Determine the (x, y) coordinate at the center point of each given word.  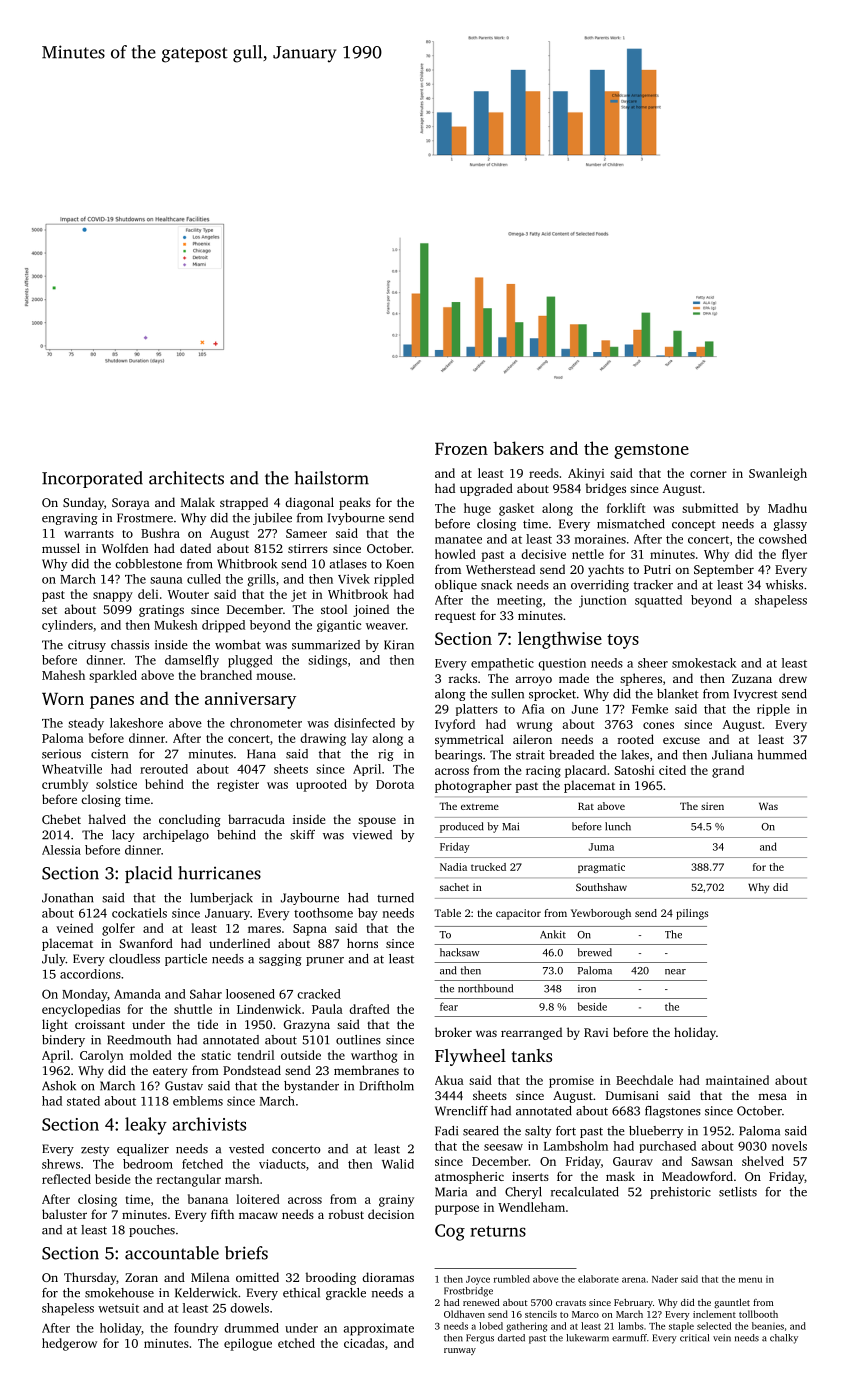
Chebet (61, 819)
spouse (377, 822)
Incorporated (92, 479)
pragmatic (601, 868)
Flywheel (470, 1057)
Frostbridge (468, 1292)
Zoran (141, 1277)
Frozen (461, 449)
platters (477, 710)
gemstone (651, 451)
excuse (681, 740)
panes (112, 702)
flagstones (673, 1112)
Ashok (59, 1086)
